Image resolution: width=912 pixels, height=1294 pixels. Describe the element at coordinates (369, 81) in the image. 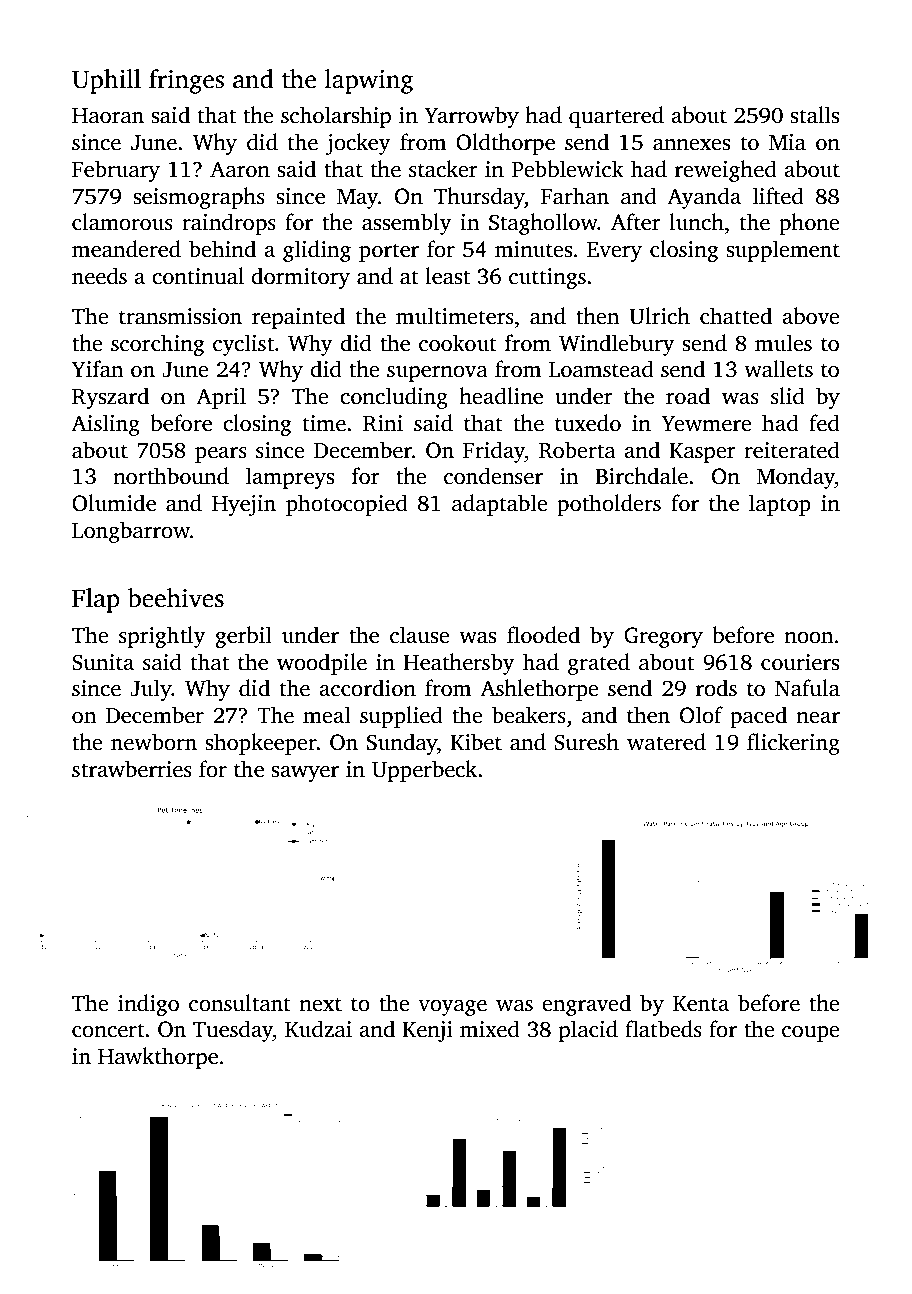

I see `lapwing` at that location.
